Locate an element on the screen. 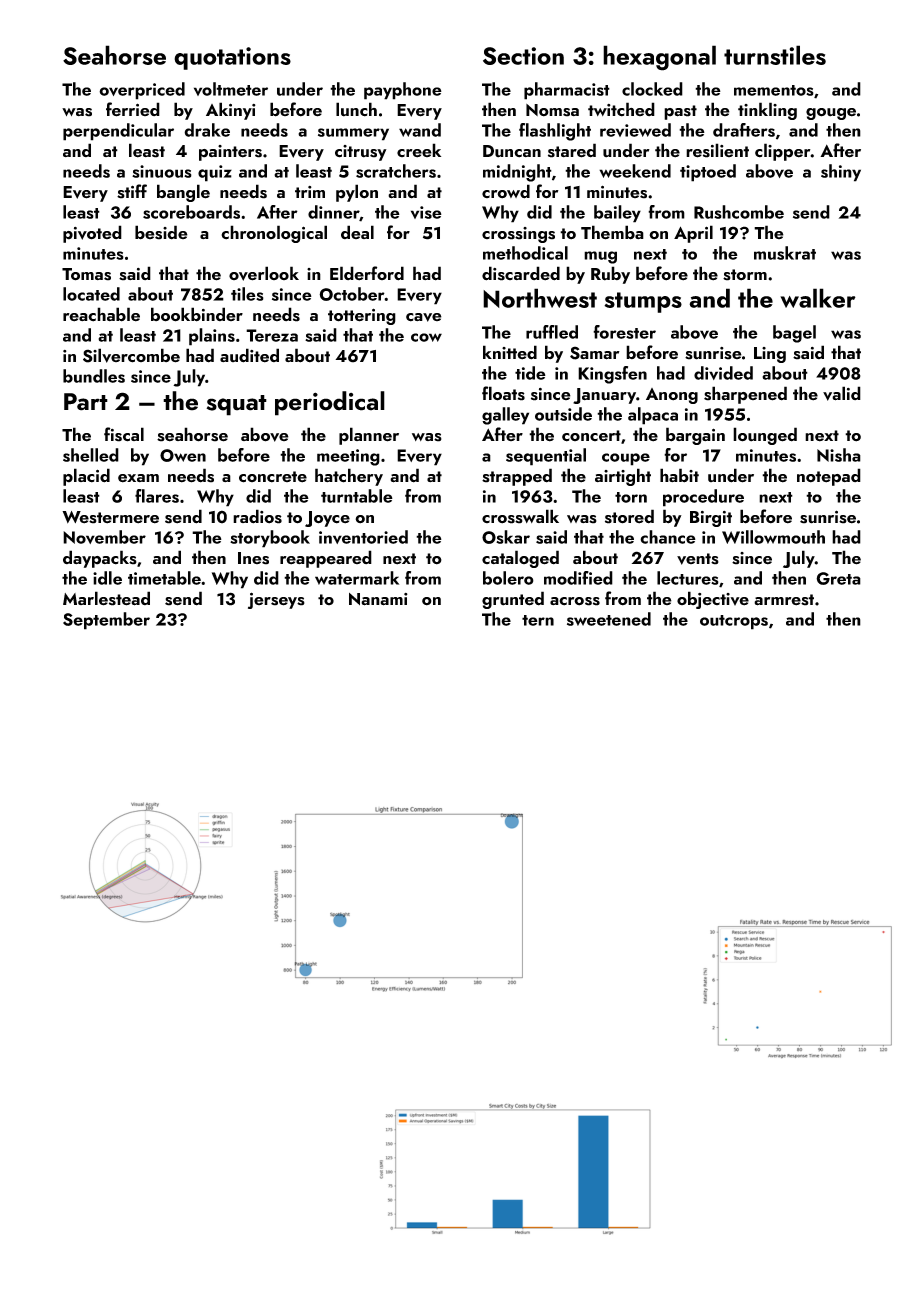 Image resolution: width=924 pixels, height=1308 pixels. storm is located at coordinates (745, 275).
